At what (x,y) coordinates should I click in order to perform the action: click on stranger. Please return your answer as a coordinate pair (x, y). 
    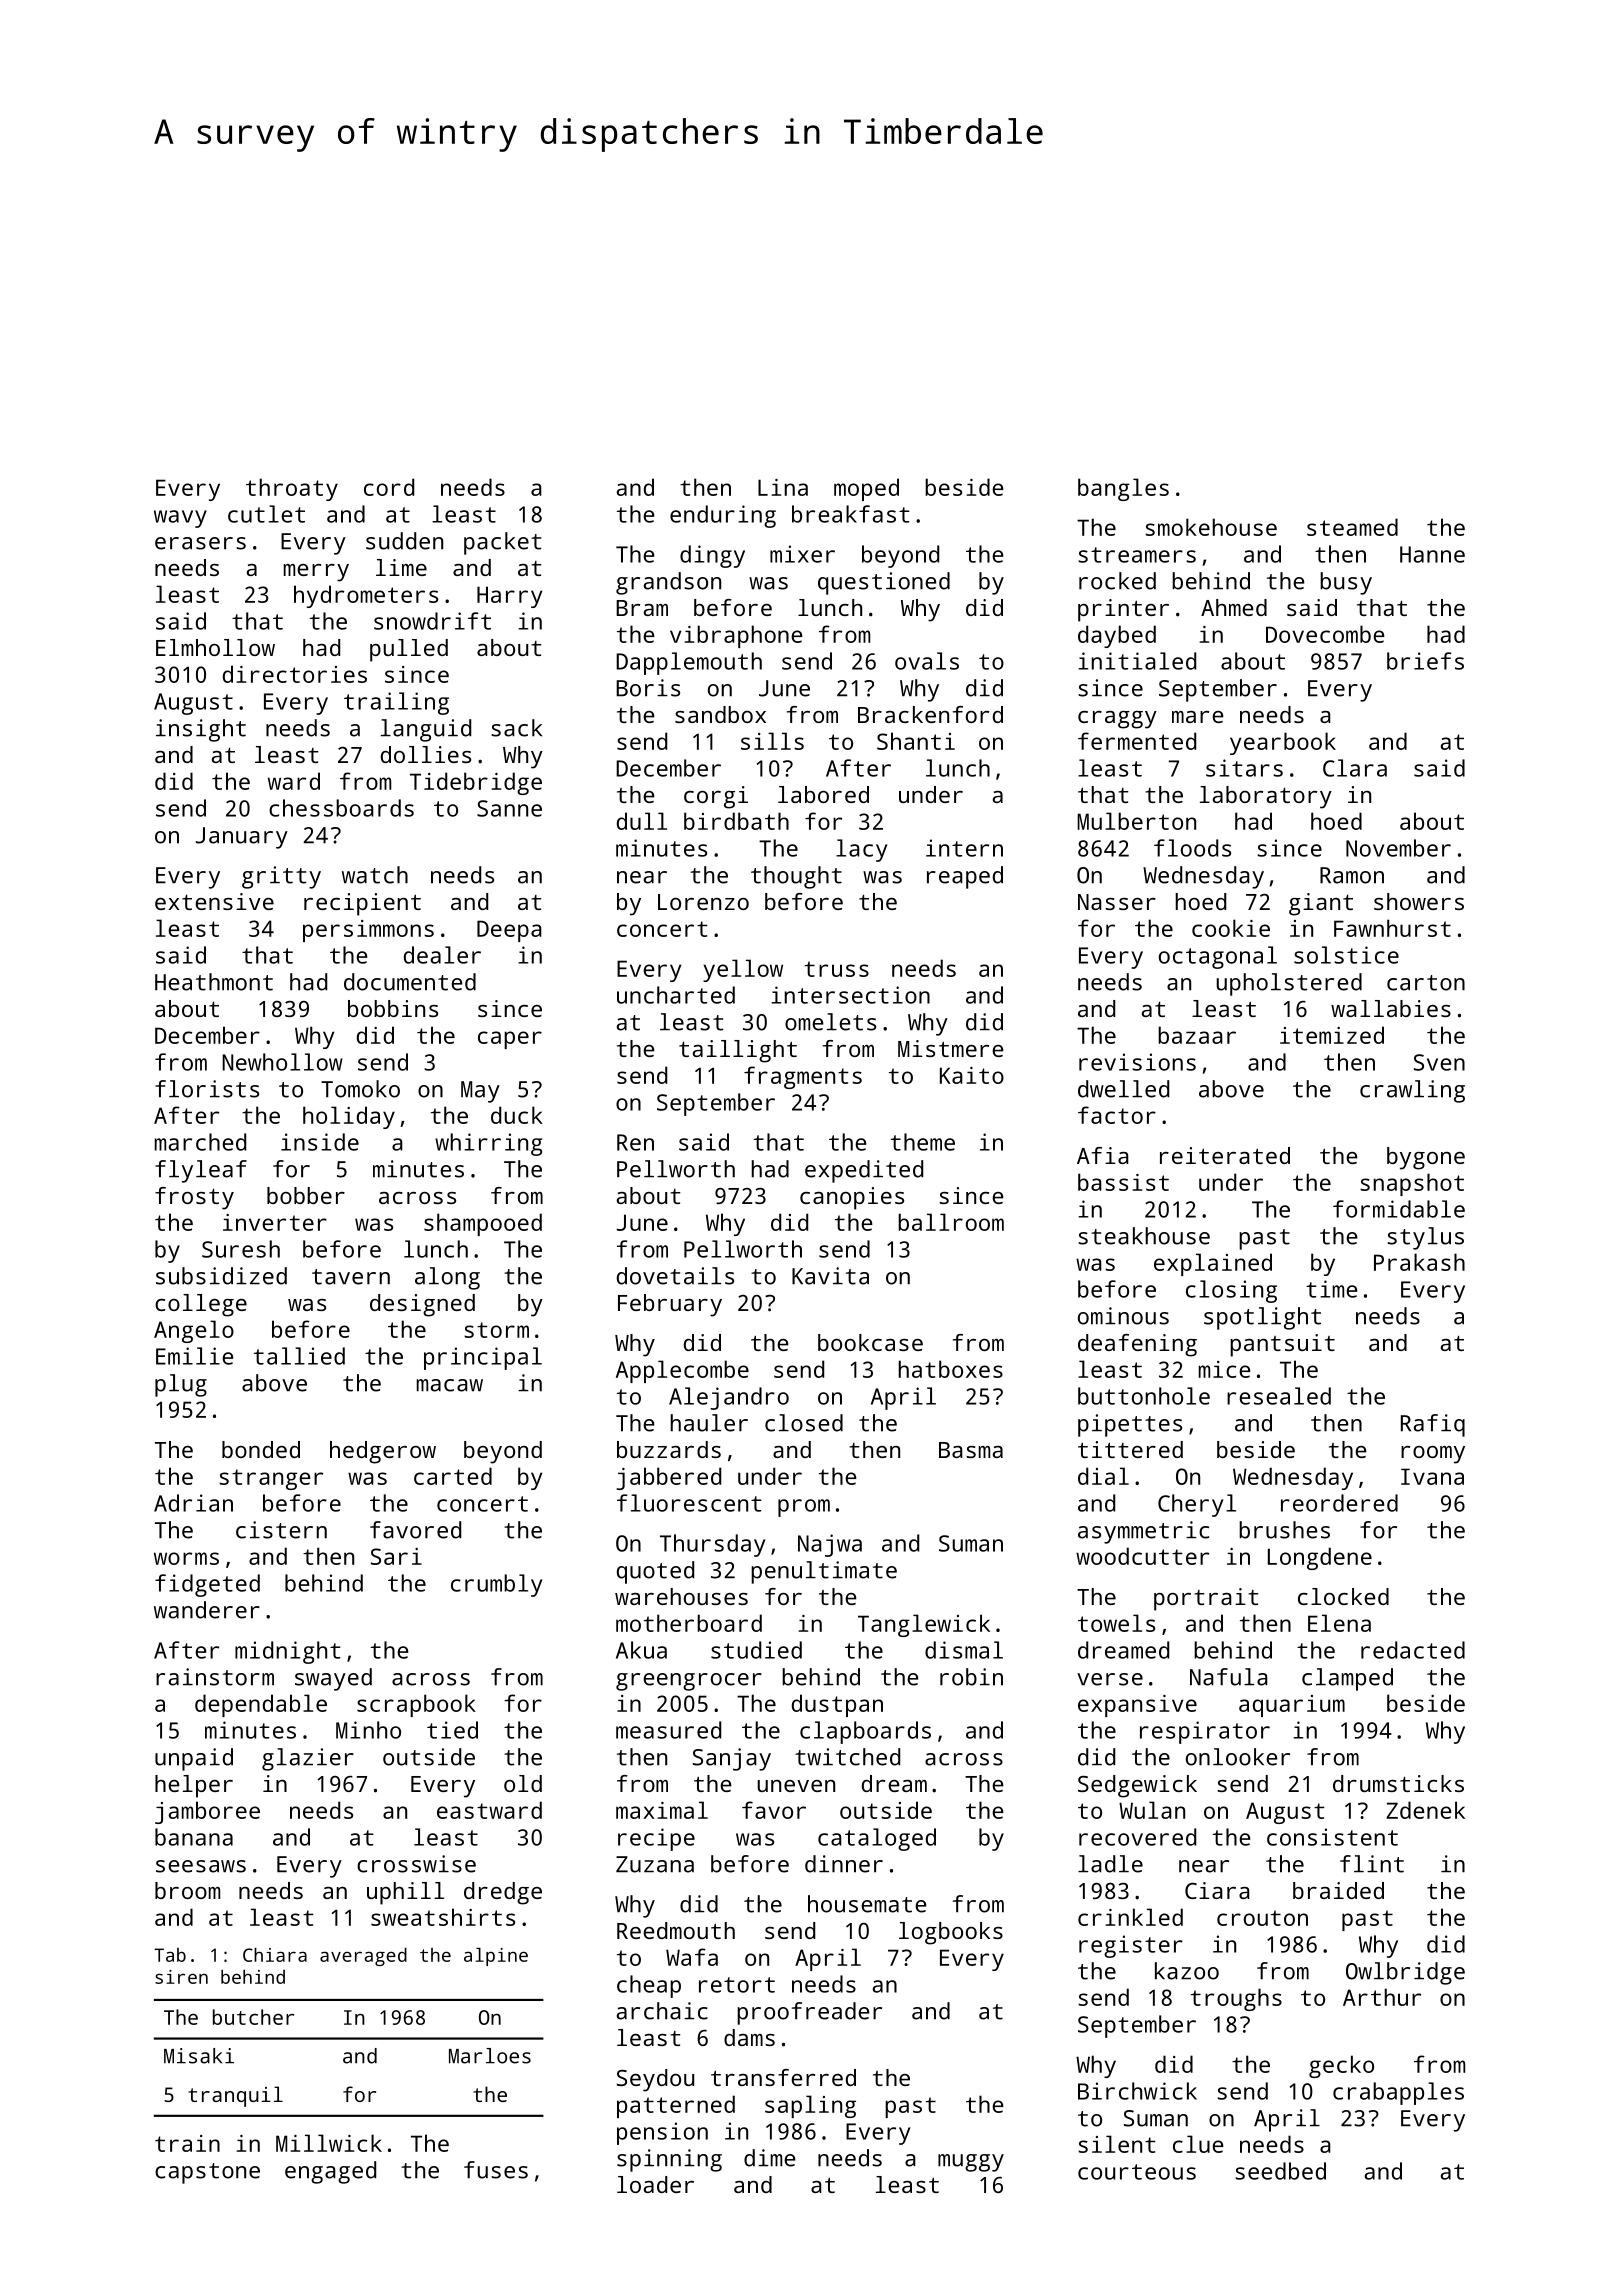
    Looking at the image, I should click on (271, 1479).
